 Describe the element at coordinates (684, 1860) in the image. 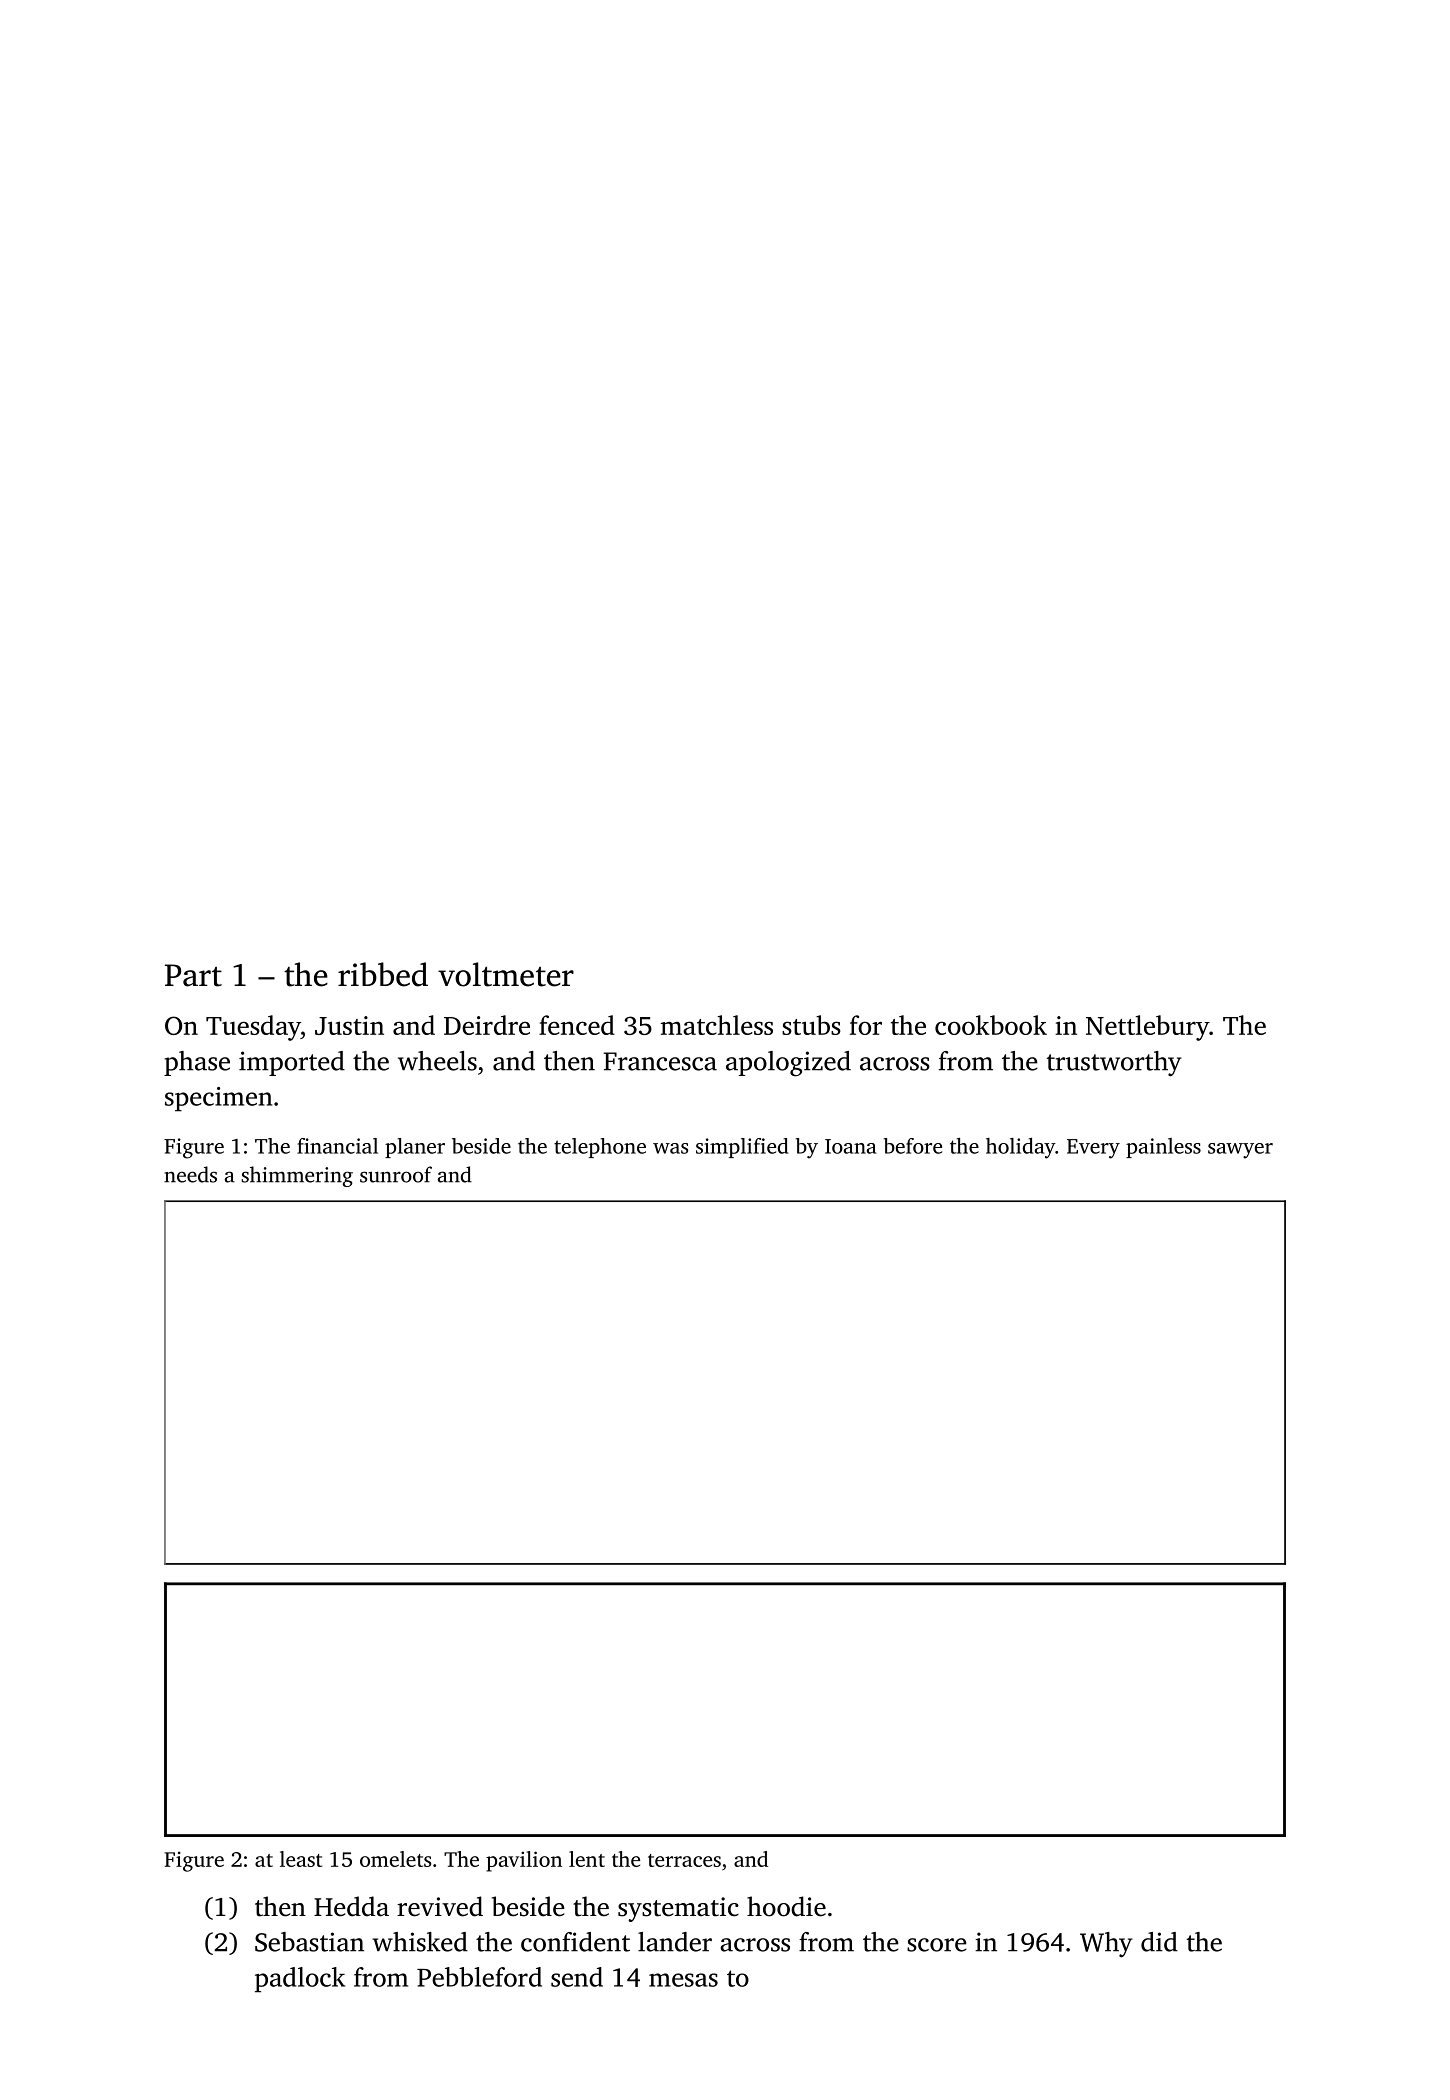

I see `terraces` at that location.
